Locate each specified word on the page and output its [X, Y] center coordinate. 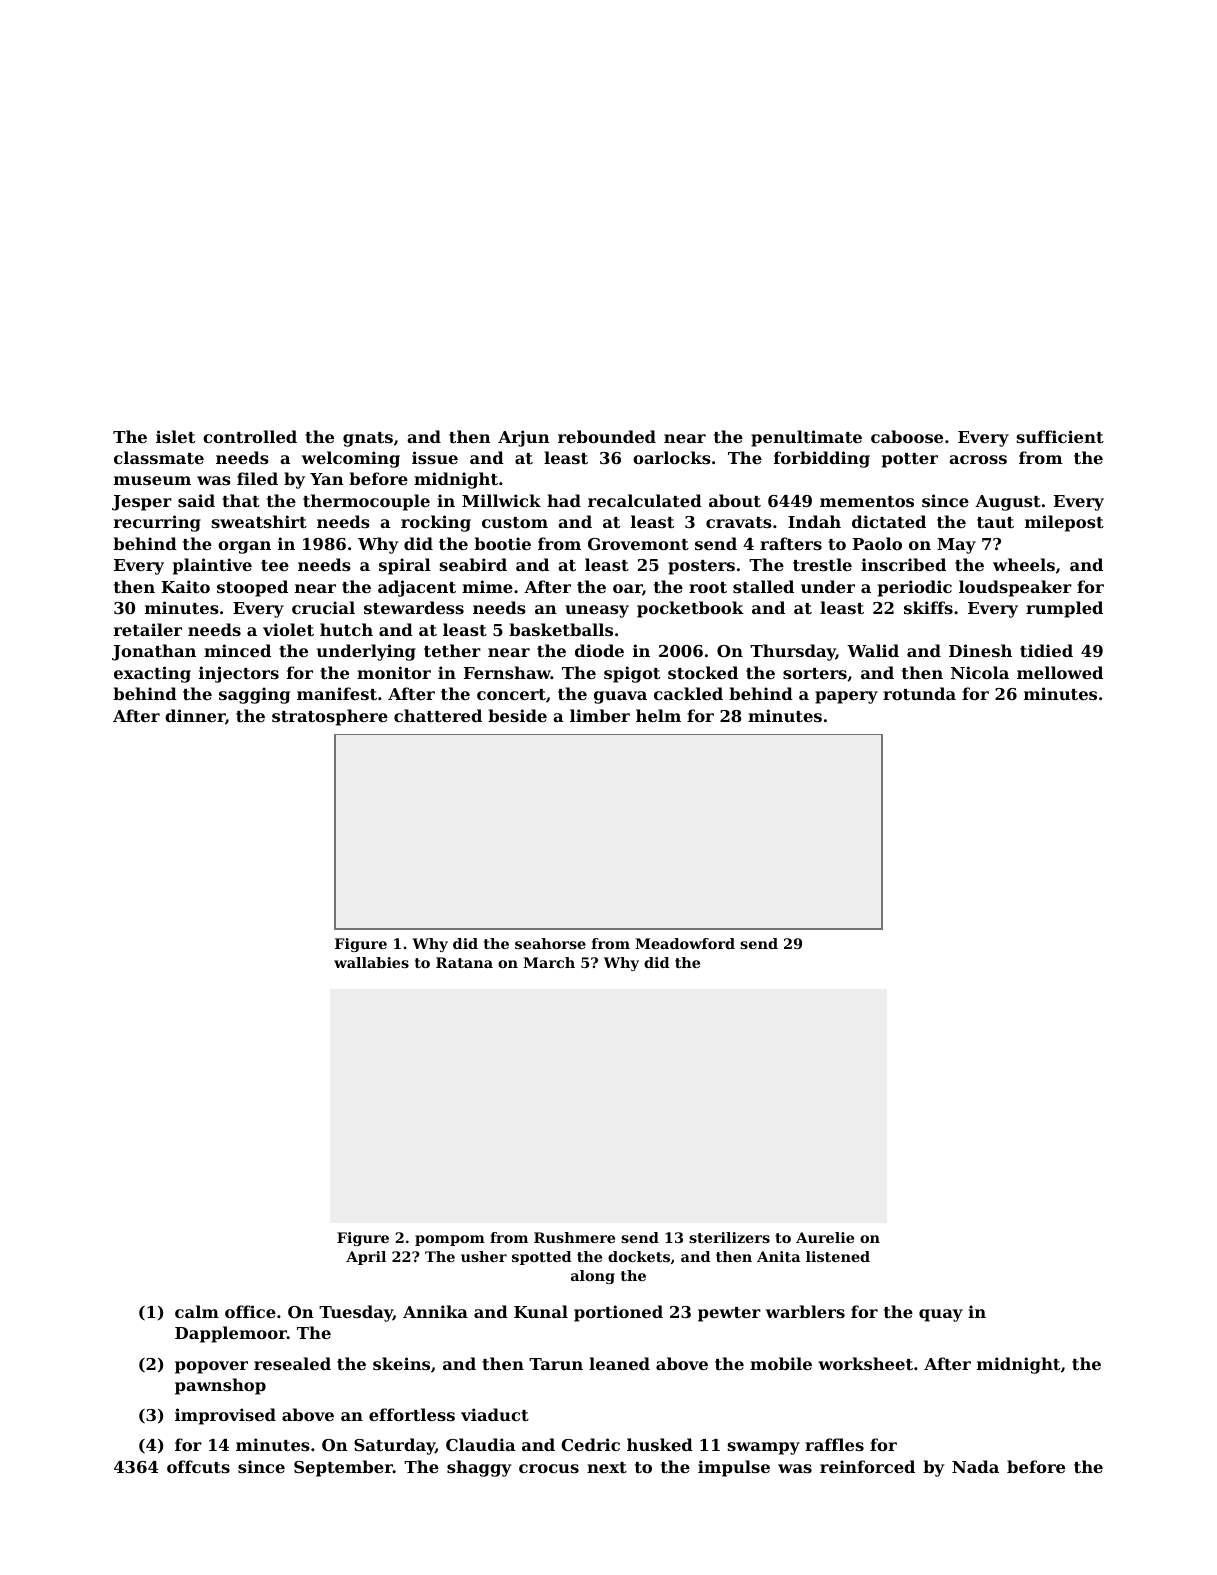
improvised [225, 1416]
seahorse [550, 943]
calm [197, 1311]
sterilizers [729, 1237]
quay [941, 1315]
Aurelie [825, 1237]
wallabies [371, 962]
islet [175, 436]
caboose [907, 436]
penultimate [806, 438]
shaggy [479, 1468]
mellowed [1060, 672]
